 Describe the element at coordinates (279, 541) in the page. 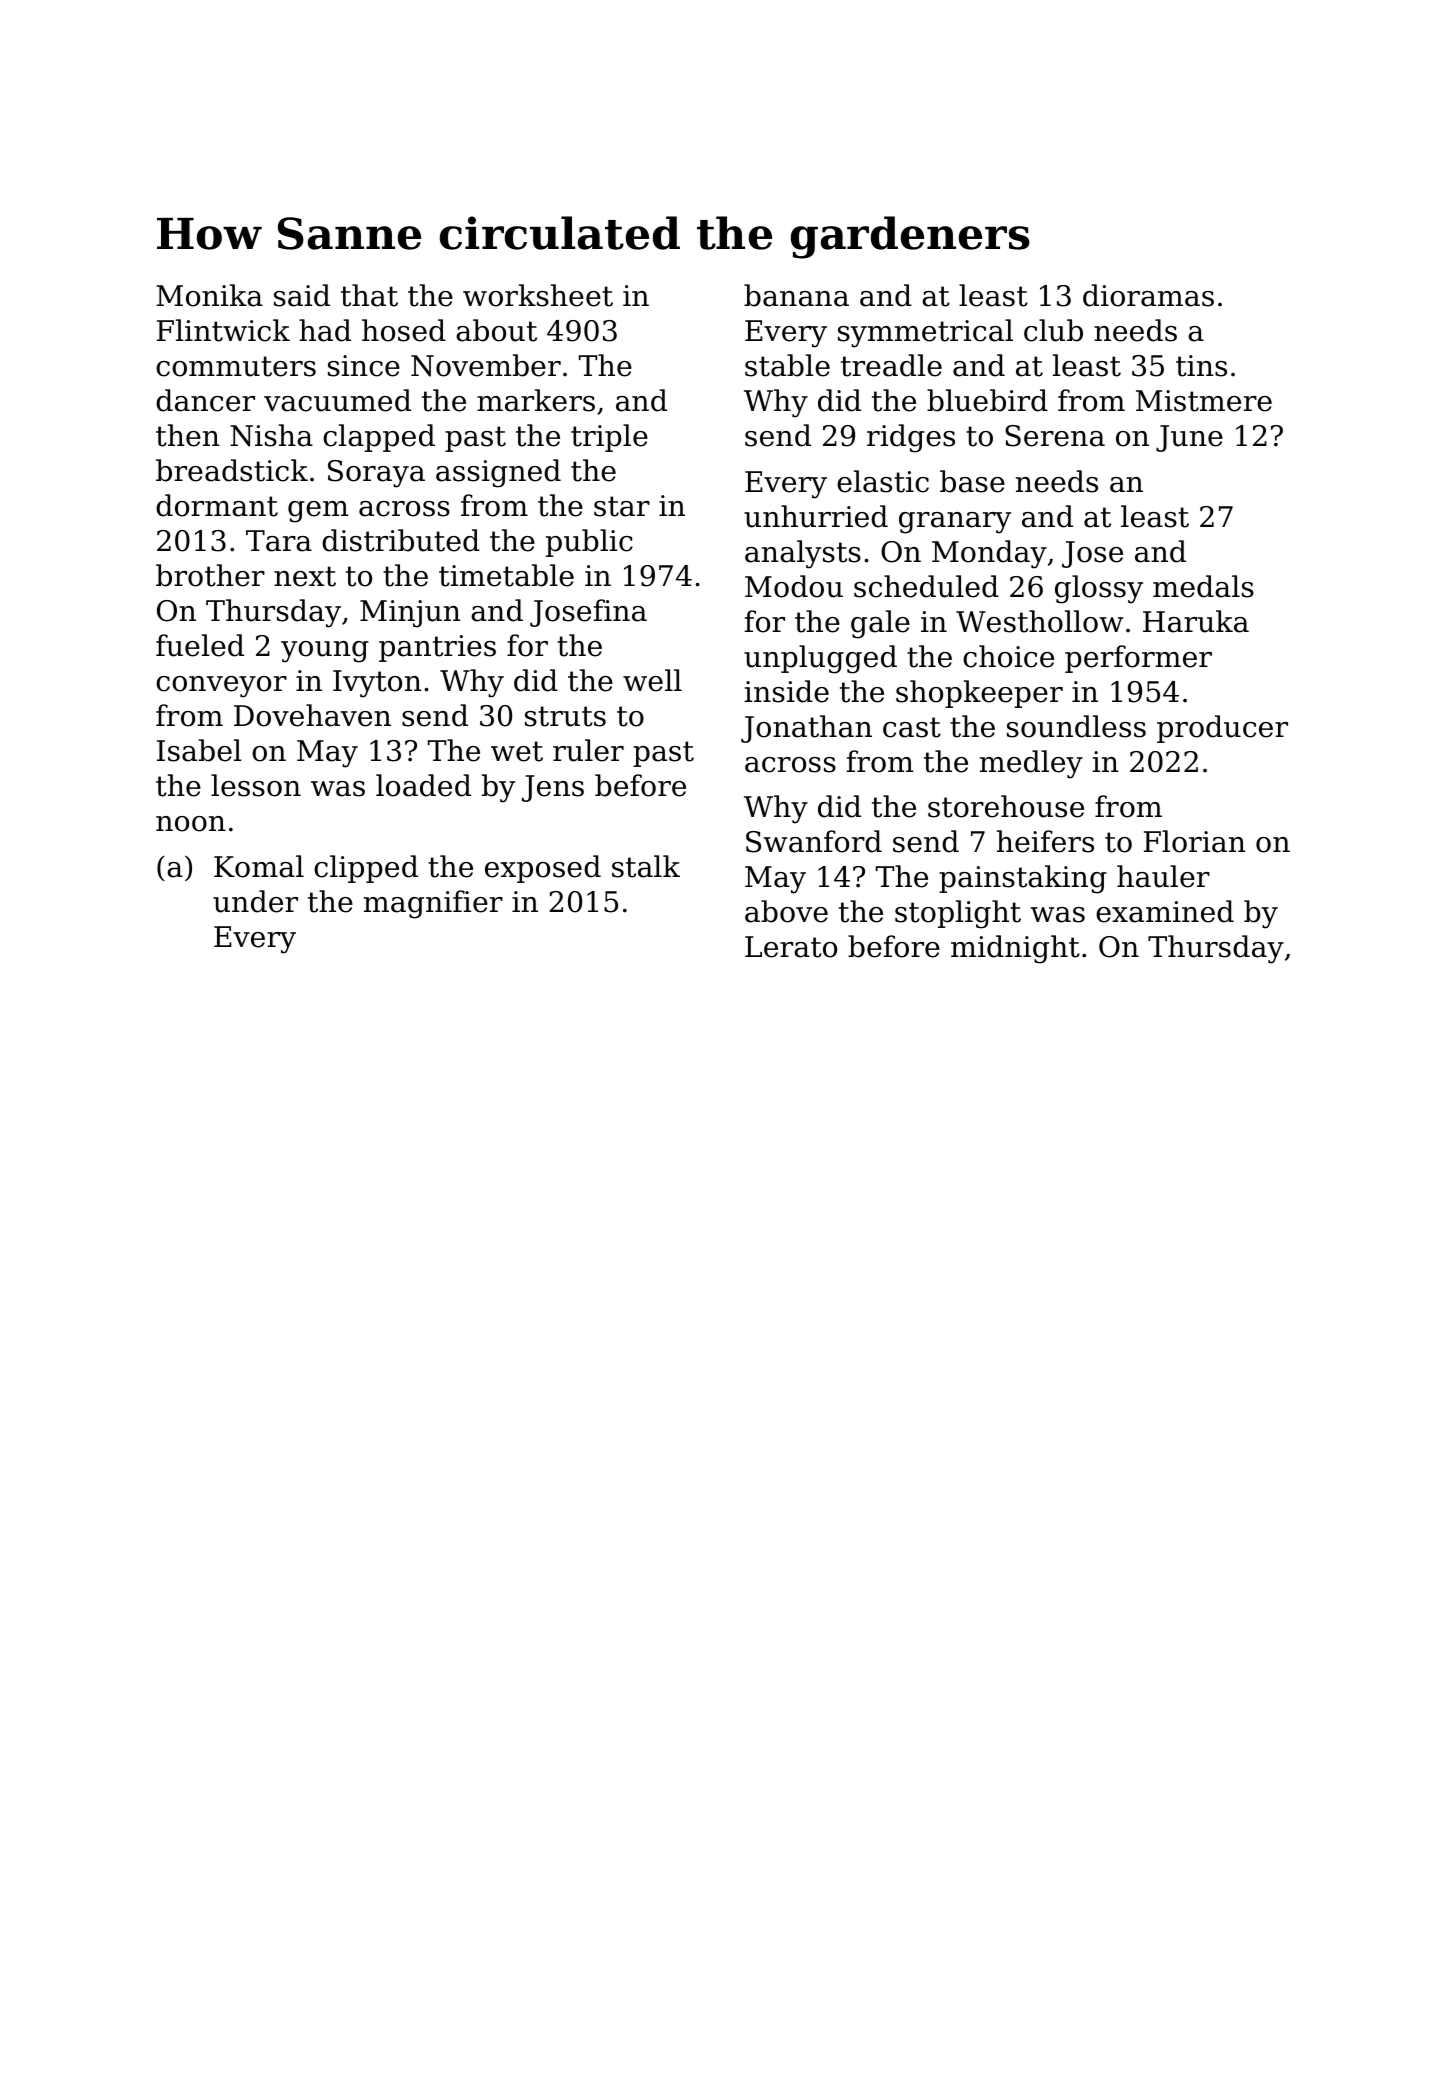

I see `Tara` at that location.
